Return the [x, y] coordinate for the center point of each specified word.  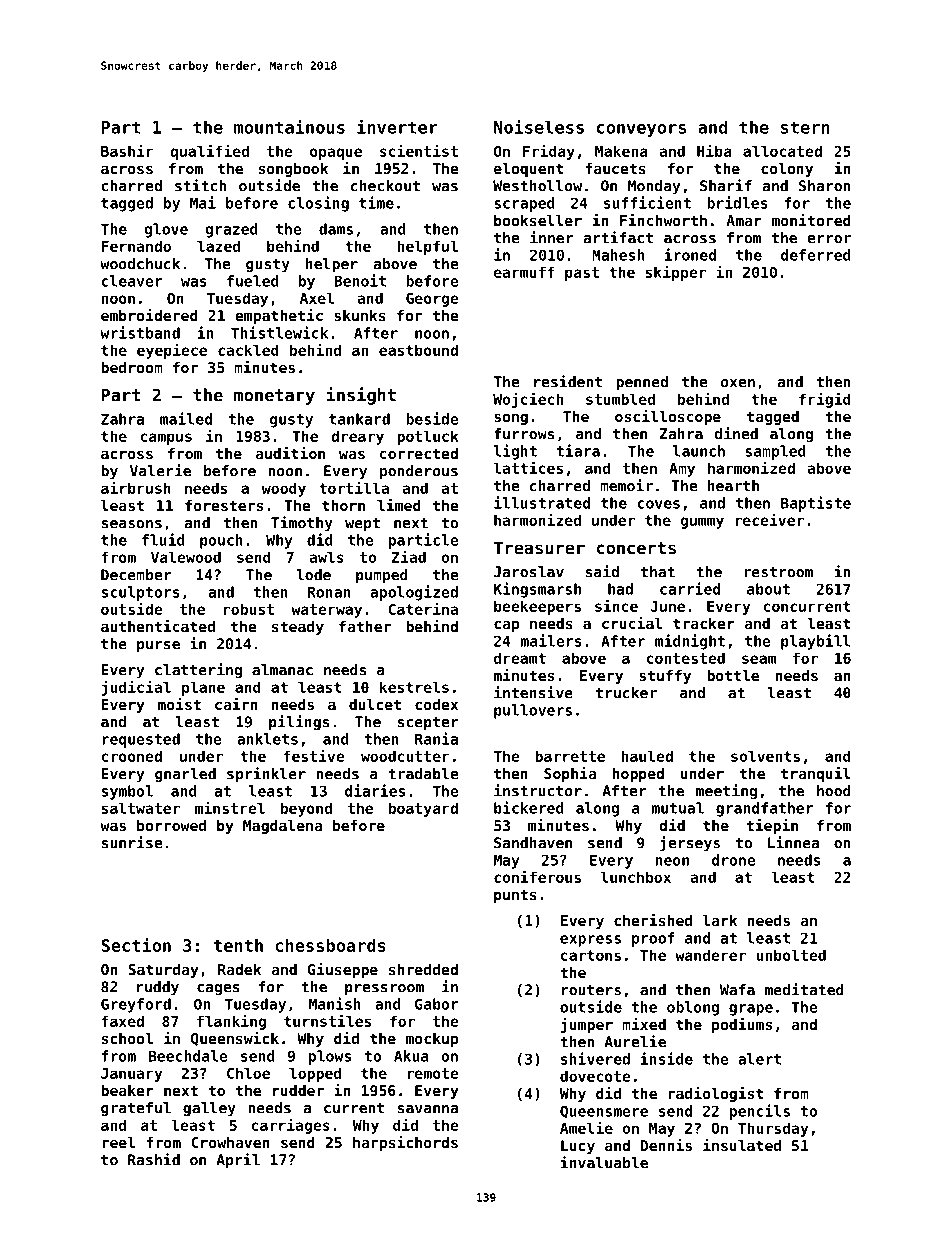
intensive [533, 692]
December [136, 575]
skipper [676, 273]
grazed [231, 230]
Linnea [793, 842]
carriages [290, 1126]
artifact [618, 237]
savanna [428, 1109]
